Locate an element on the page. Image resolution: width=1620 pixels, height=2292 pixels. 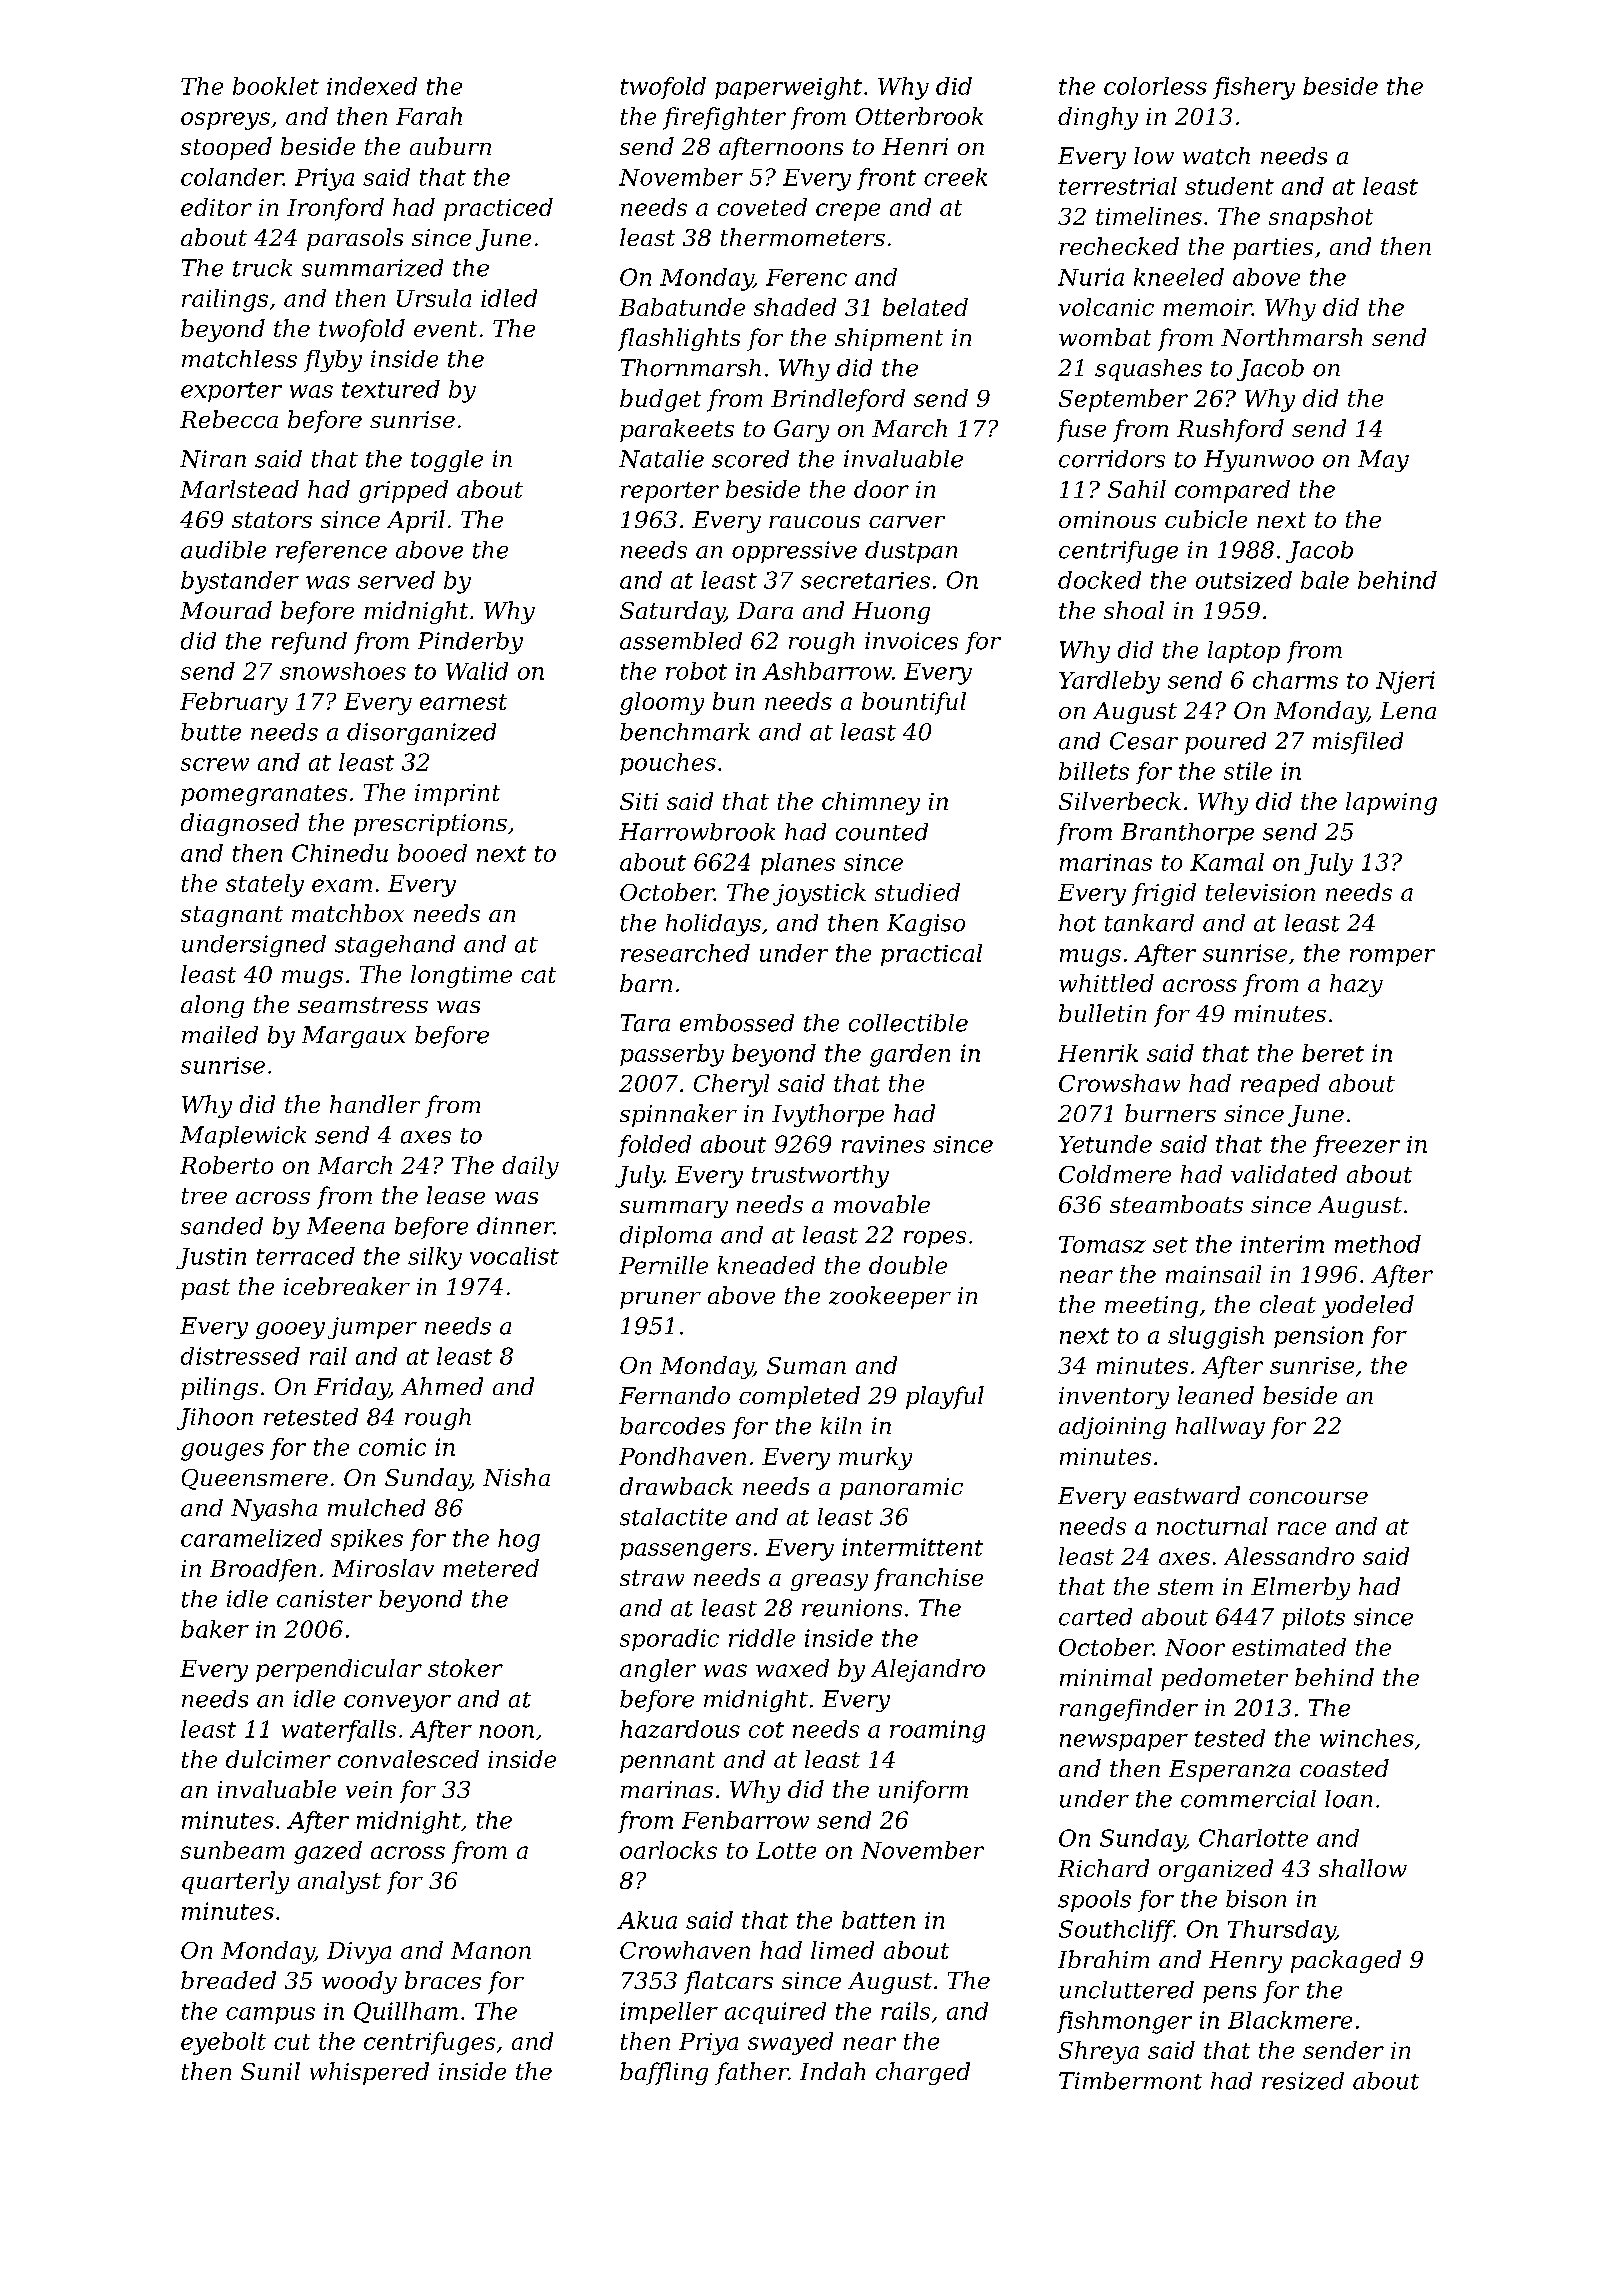
holidays is located at coordinates (713, 925).
